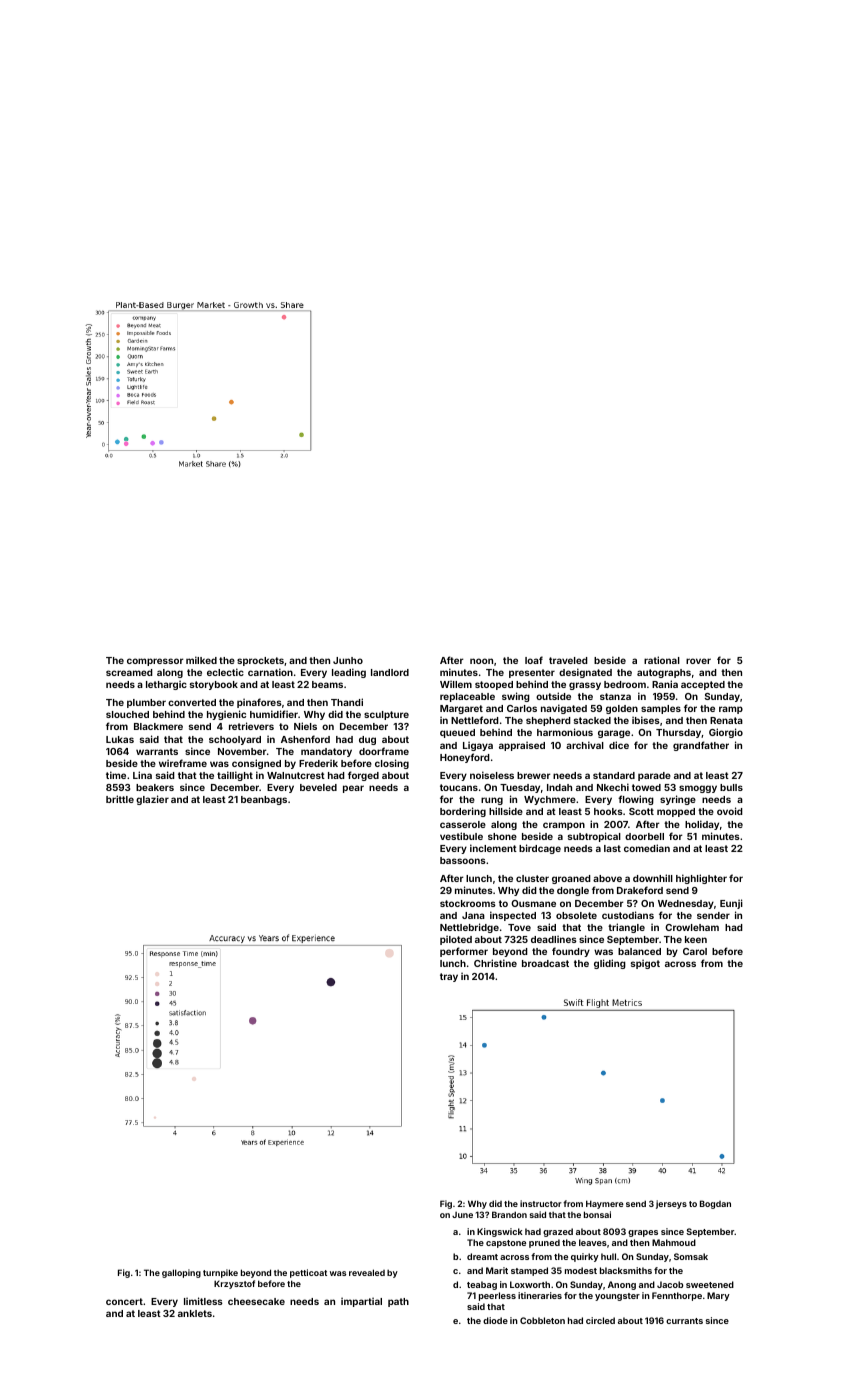  Describe the element at coordinates (653, 878) in the document. I see `downhill` at that location.
